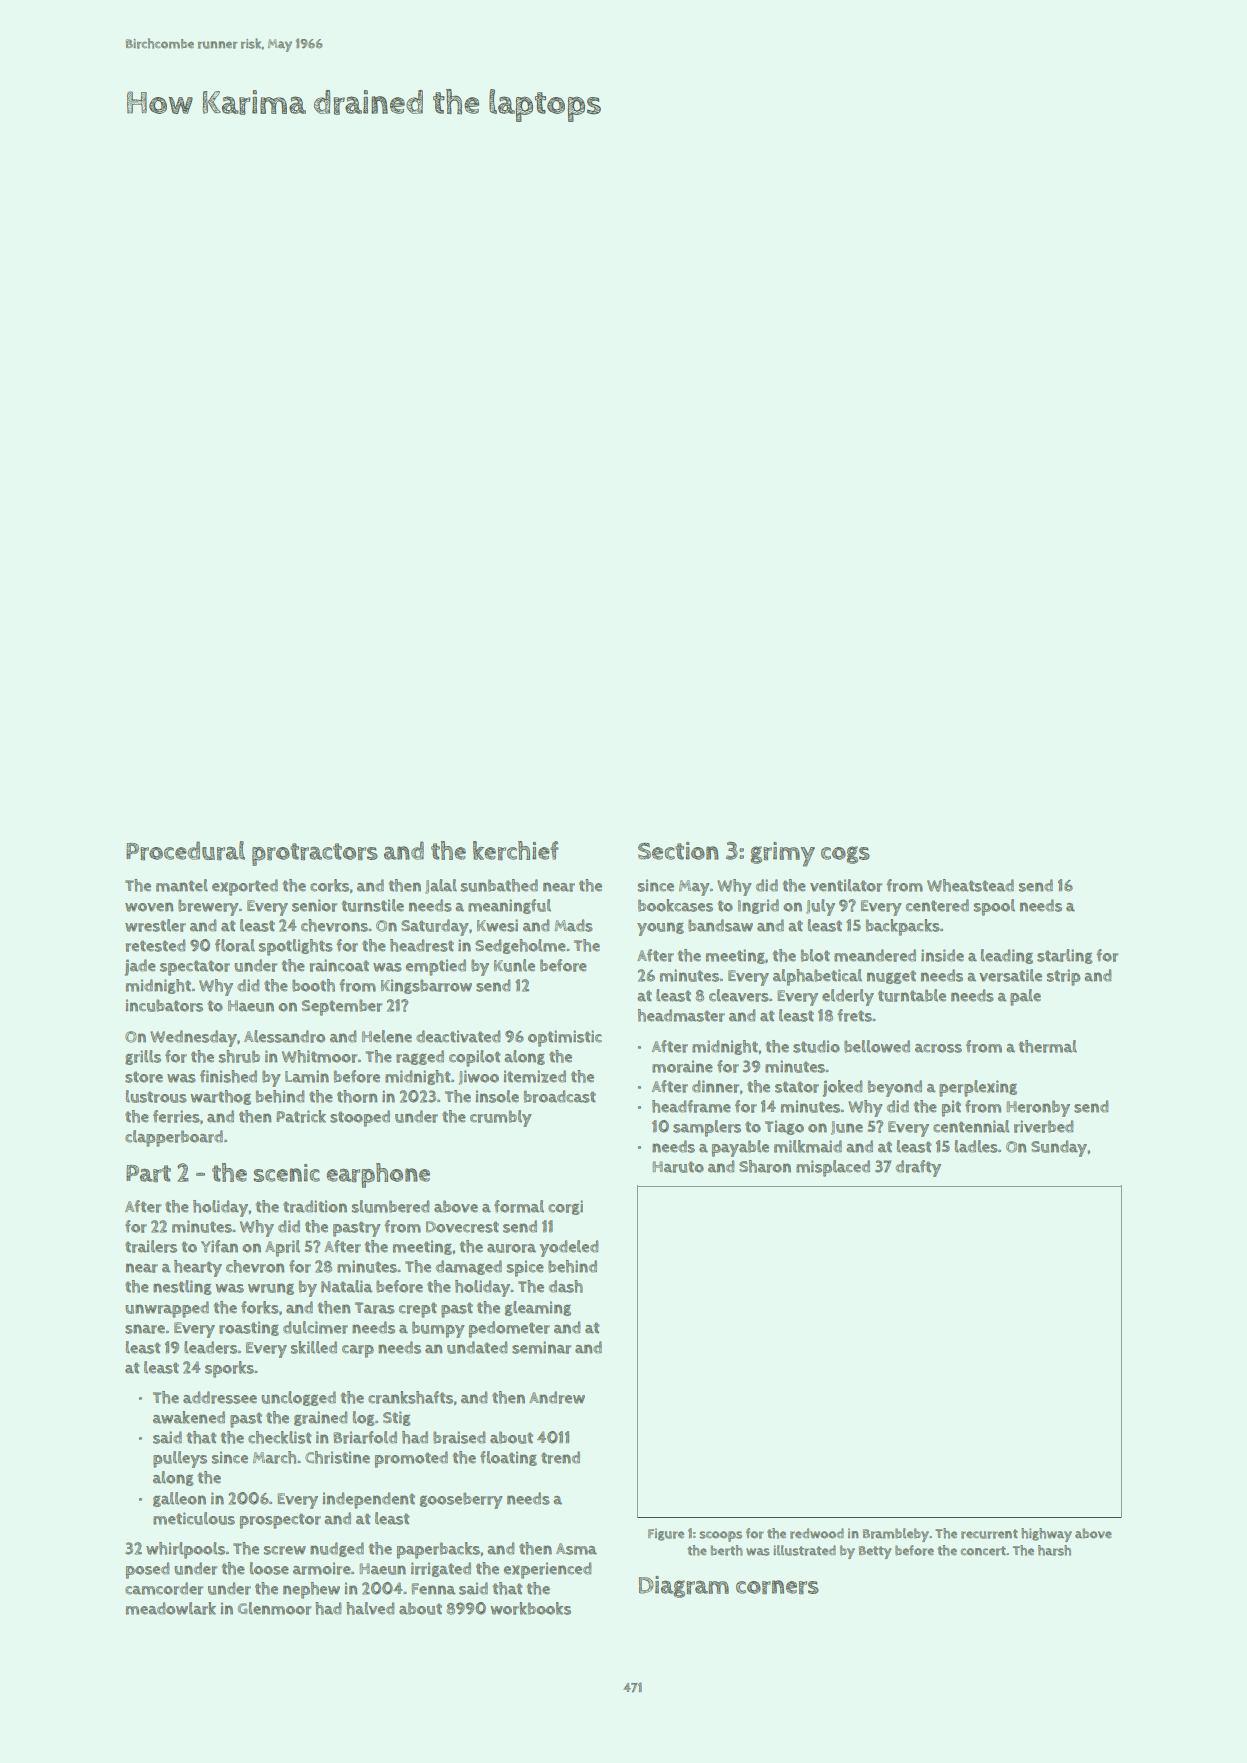 This page has width=1247, height=1763. I want to click on meadowlark, so click(171, 1608).
